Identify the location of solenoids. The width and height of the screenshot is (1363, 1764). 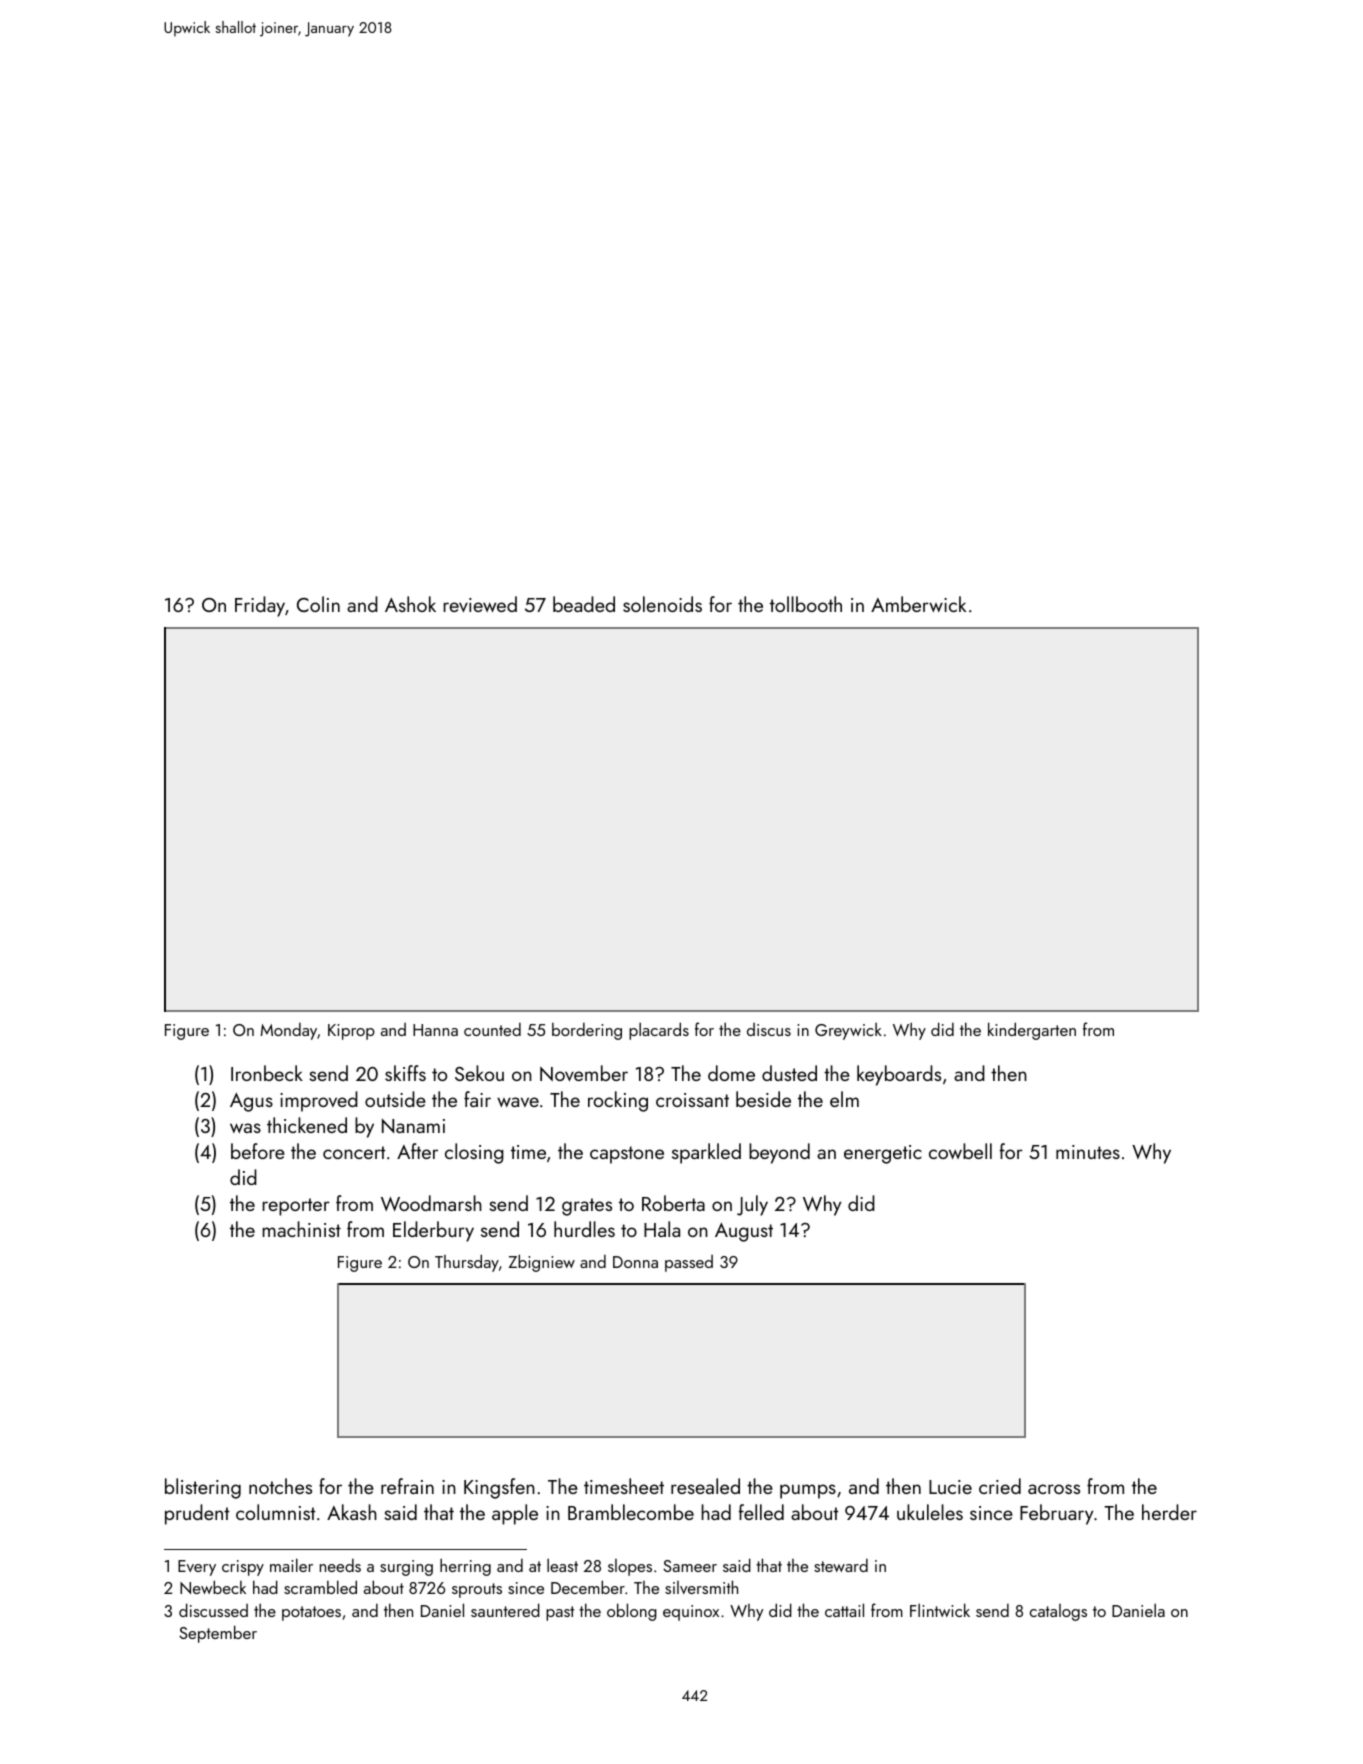
(662, 604).
